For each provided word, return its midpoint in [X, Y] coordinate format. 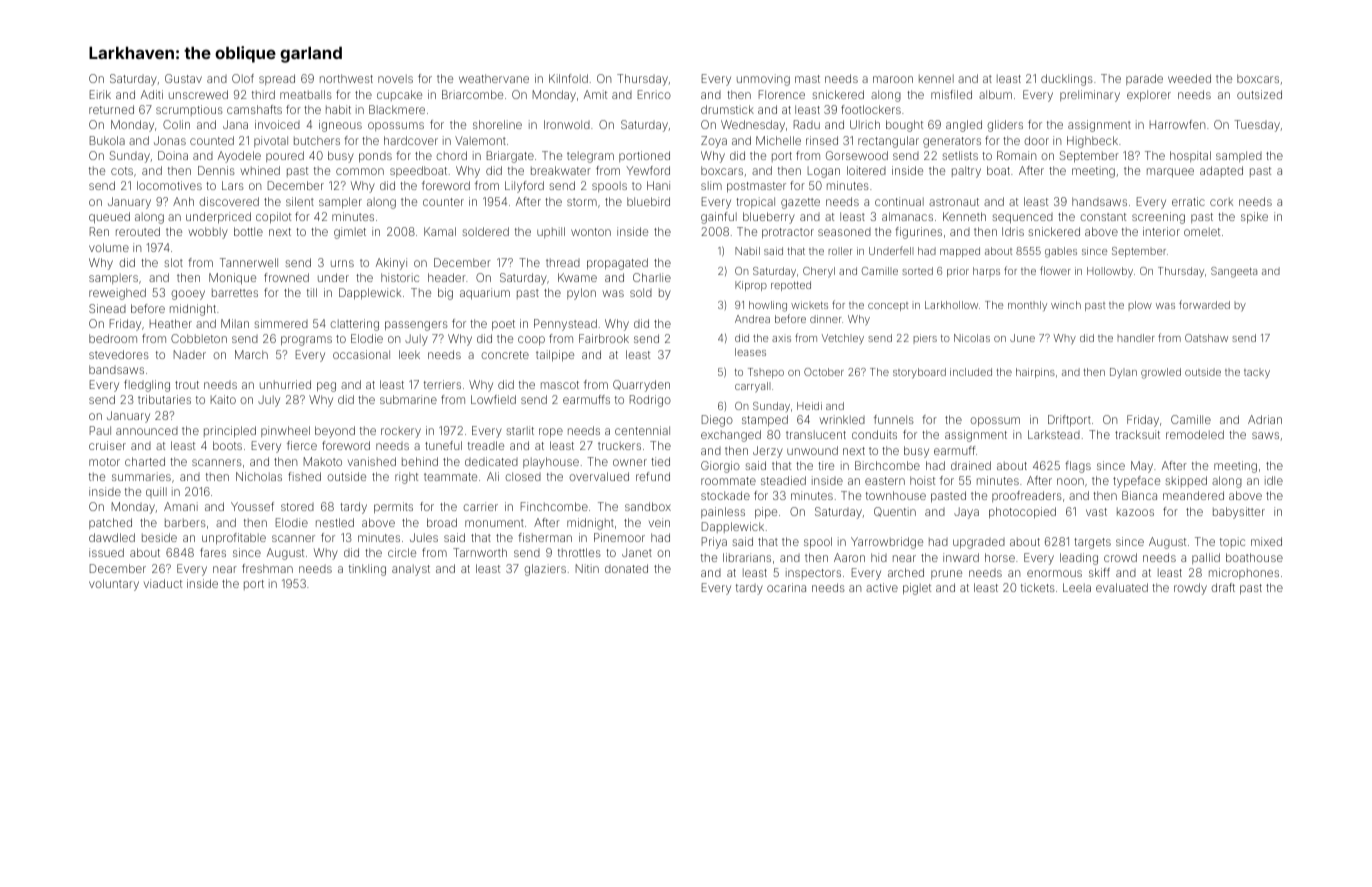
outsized [1259, 94]
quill [156, 492]
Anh [183, 201]
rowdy [1190, 589]
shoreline [497, 124]
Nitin [587, 568]
